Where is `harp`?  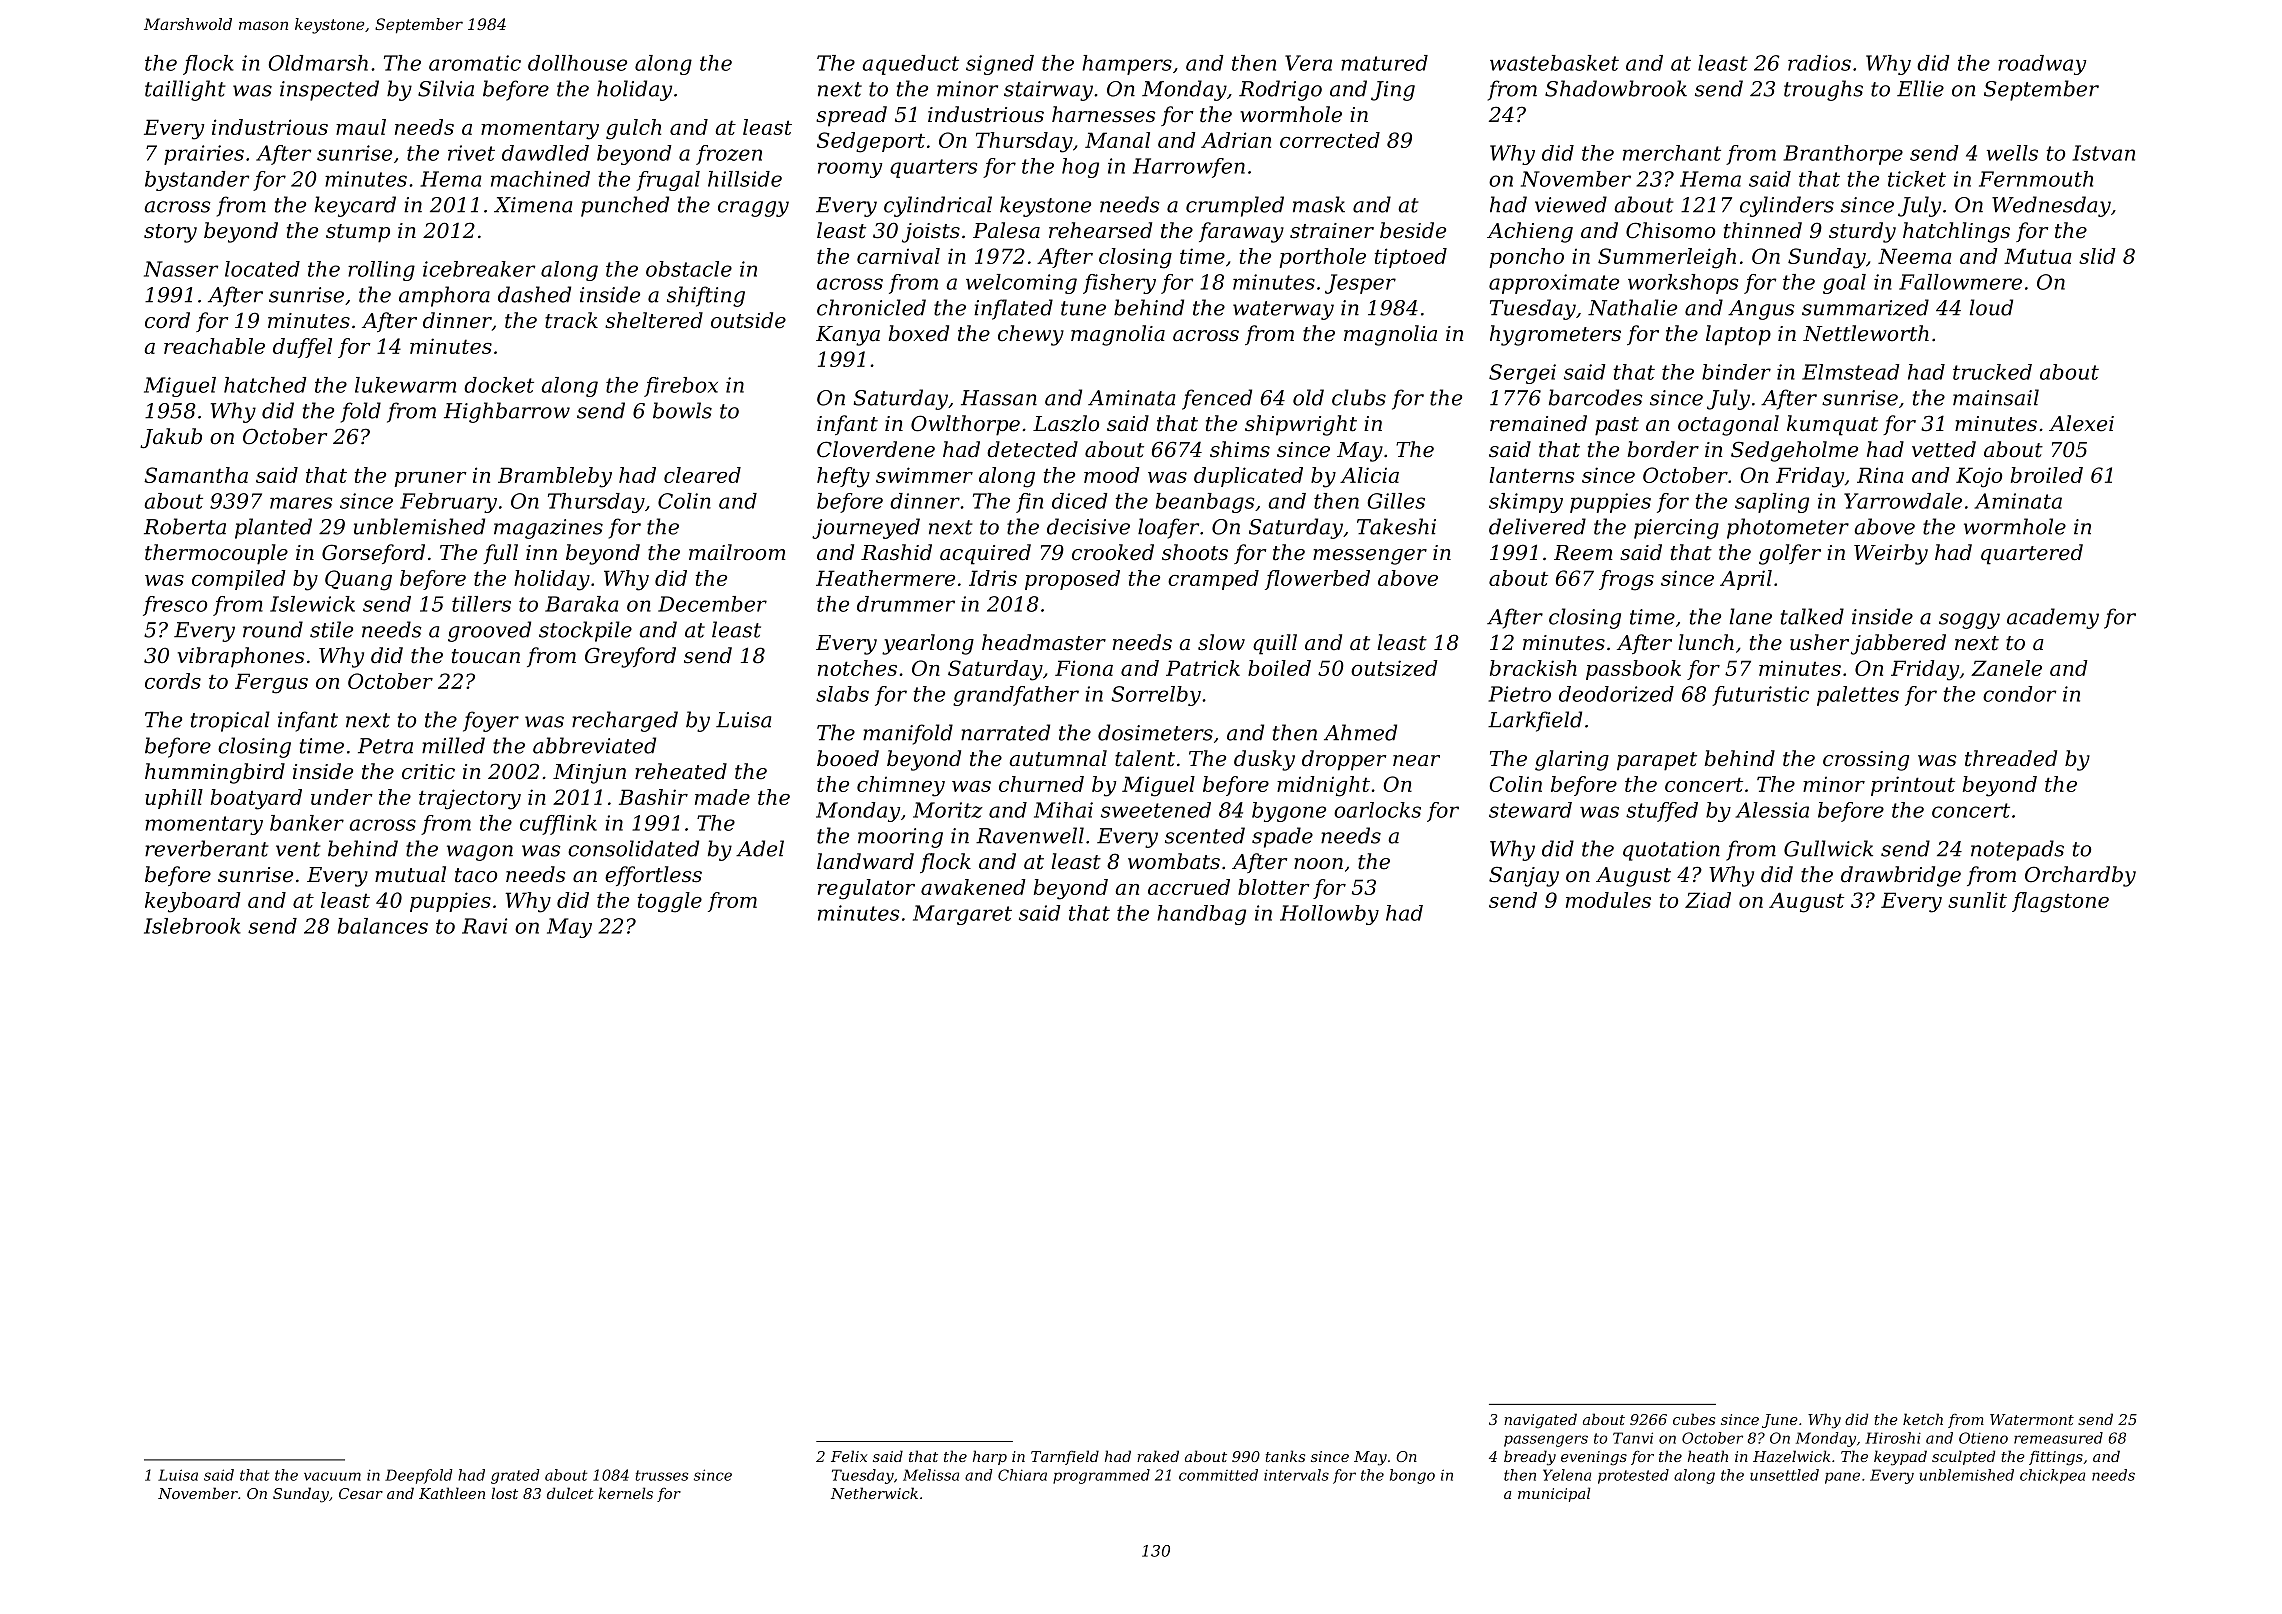 harp is located at coordinates (990, 1457).
